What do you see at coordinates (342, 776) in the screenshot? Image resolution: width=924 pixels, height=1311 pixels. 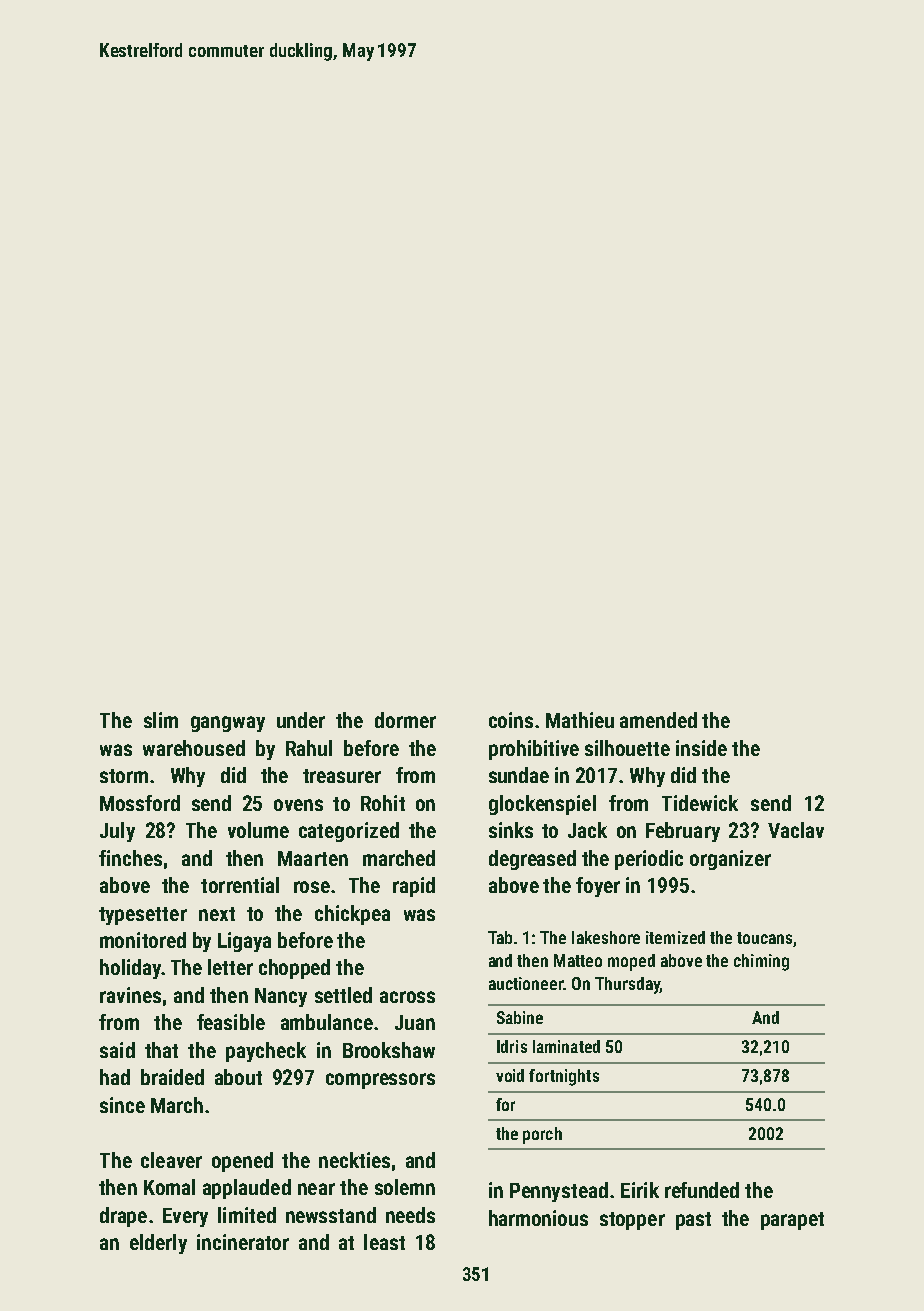 I see `treasurer` at bounding box center [342, 776].
